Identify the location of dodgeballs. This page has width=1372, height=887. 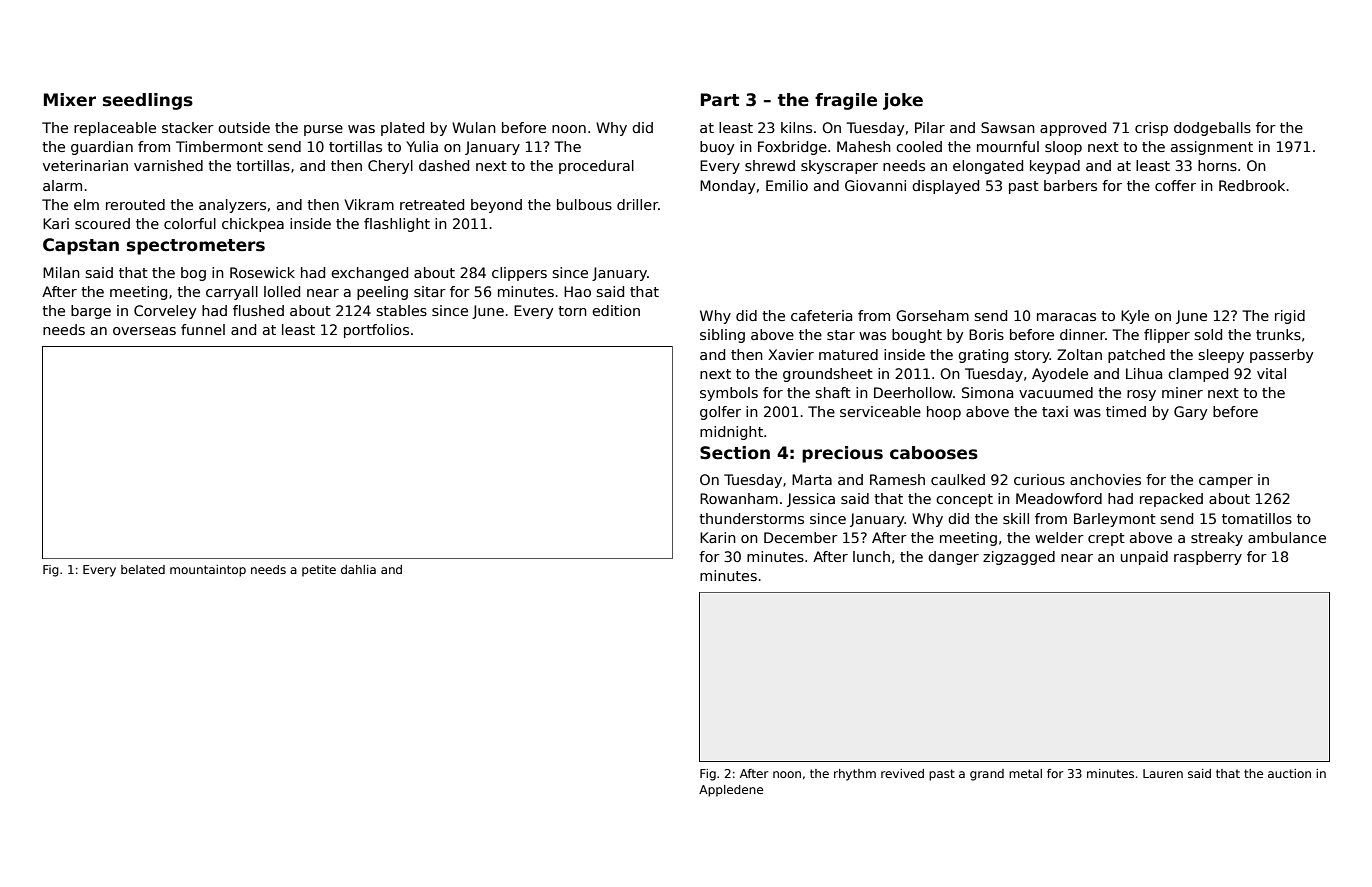
(1212, 129).
